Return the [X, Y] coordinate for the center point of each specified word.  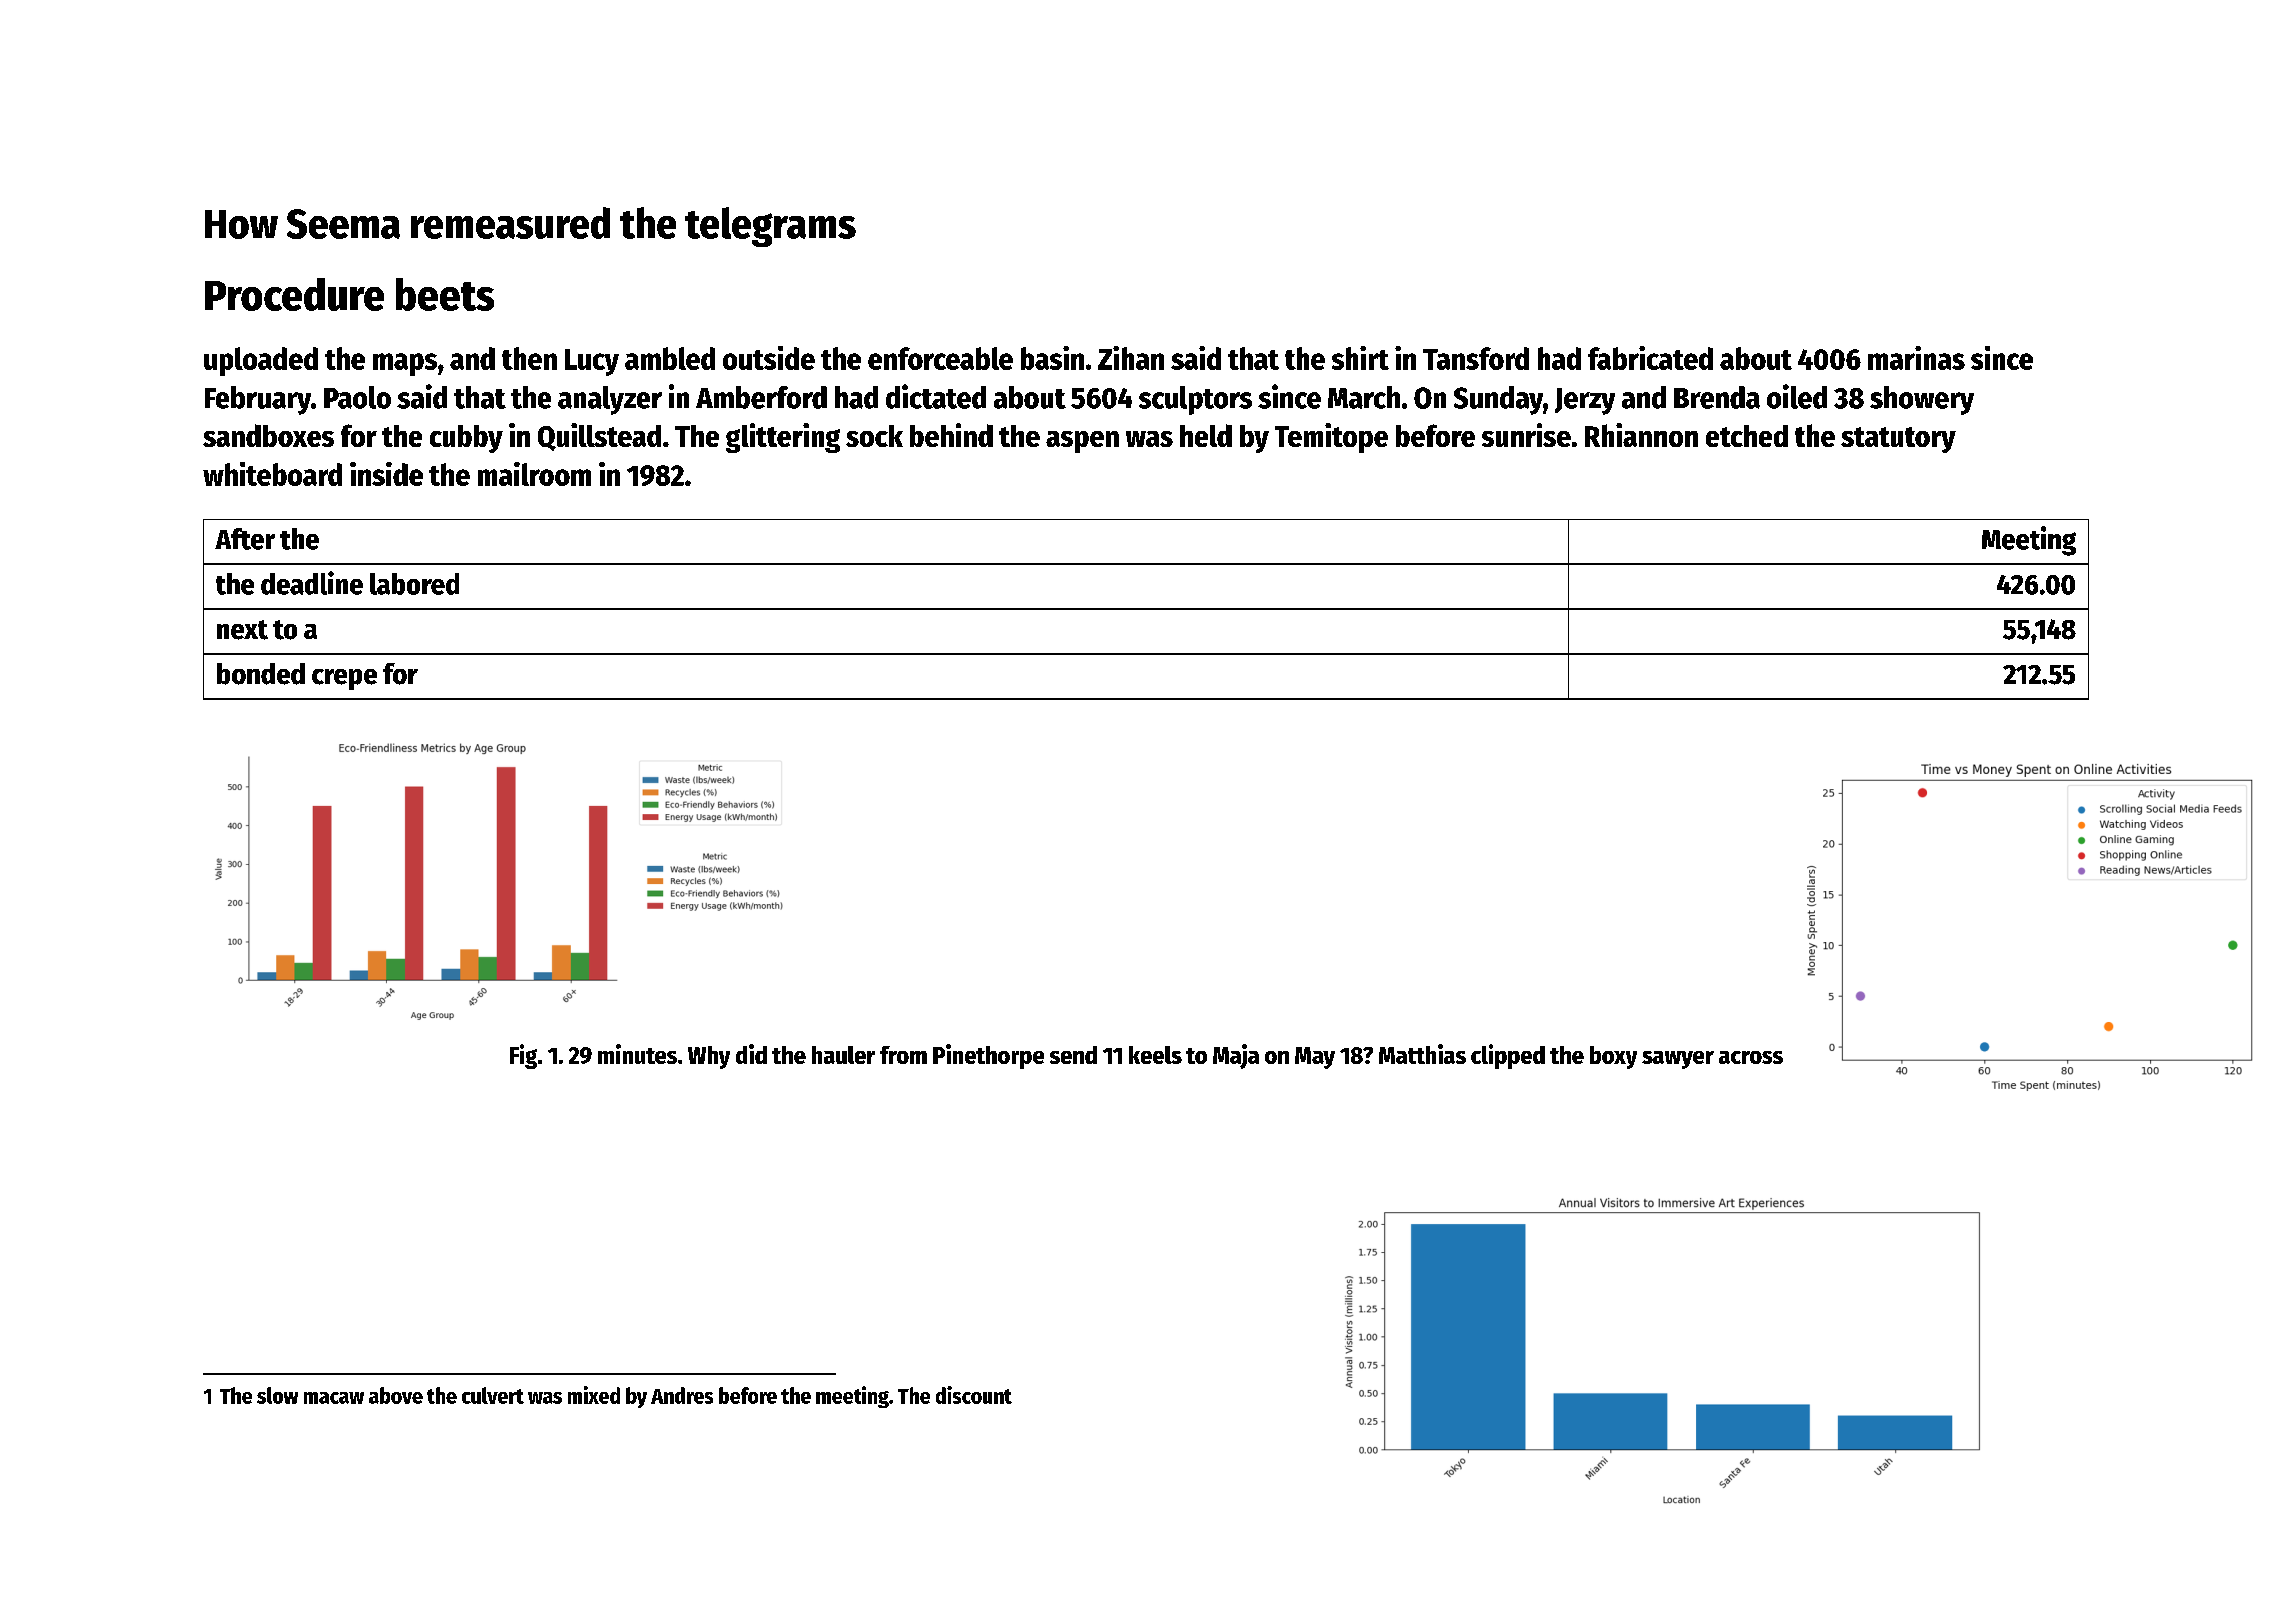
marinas [1916, 358]
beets [445, 294]
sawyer [1678, 1060]
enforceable [940, 358]
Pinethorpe [988, 1056]
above [396, 1395]
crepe [344, 679]
